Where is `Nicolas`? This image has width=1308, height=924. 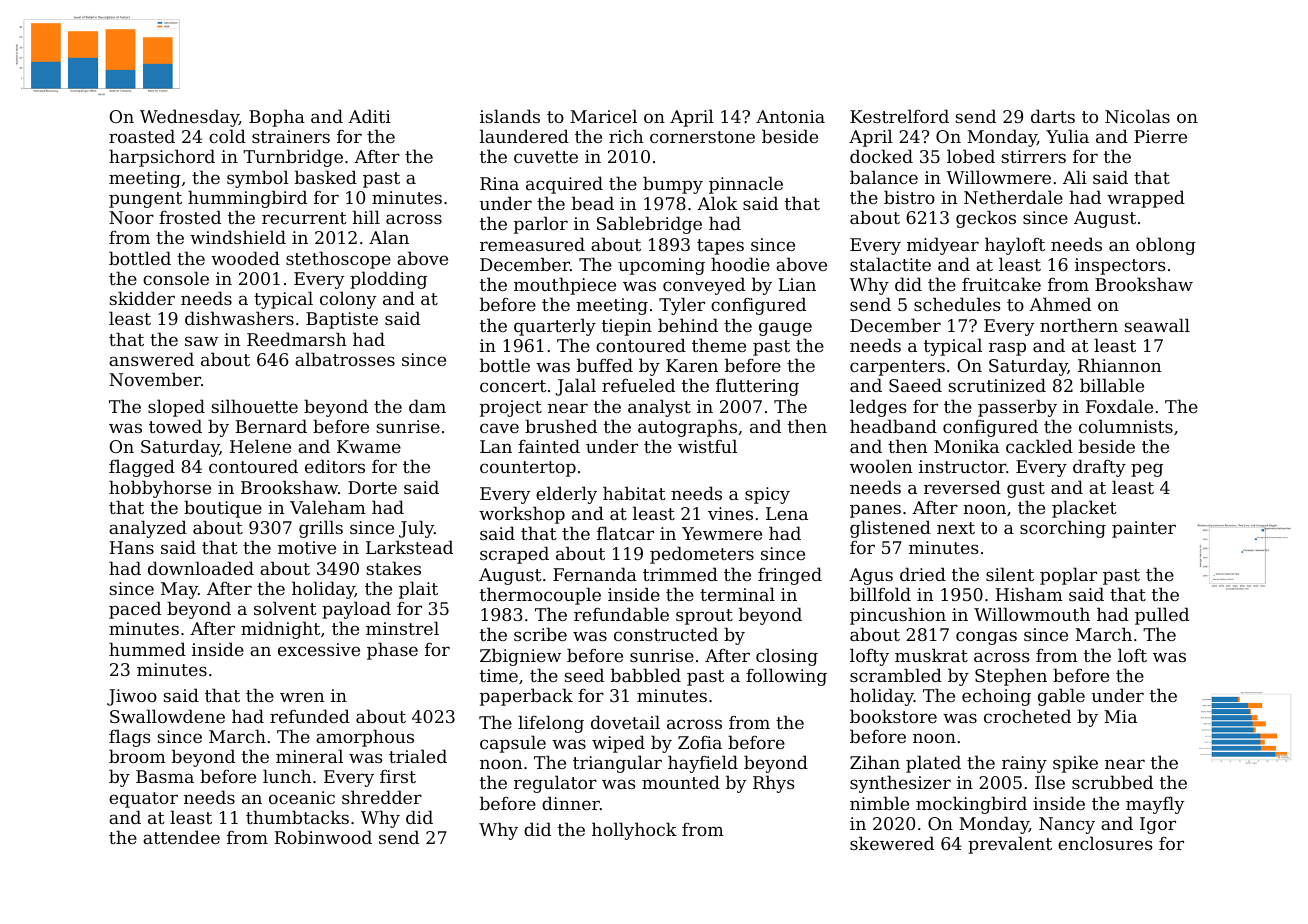
Nicolas is located at coordinates (1137, 116).
